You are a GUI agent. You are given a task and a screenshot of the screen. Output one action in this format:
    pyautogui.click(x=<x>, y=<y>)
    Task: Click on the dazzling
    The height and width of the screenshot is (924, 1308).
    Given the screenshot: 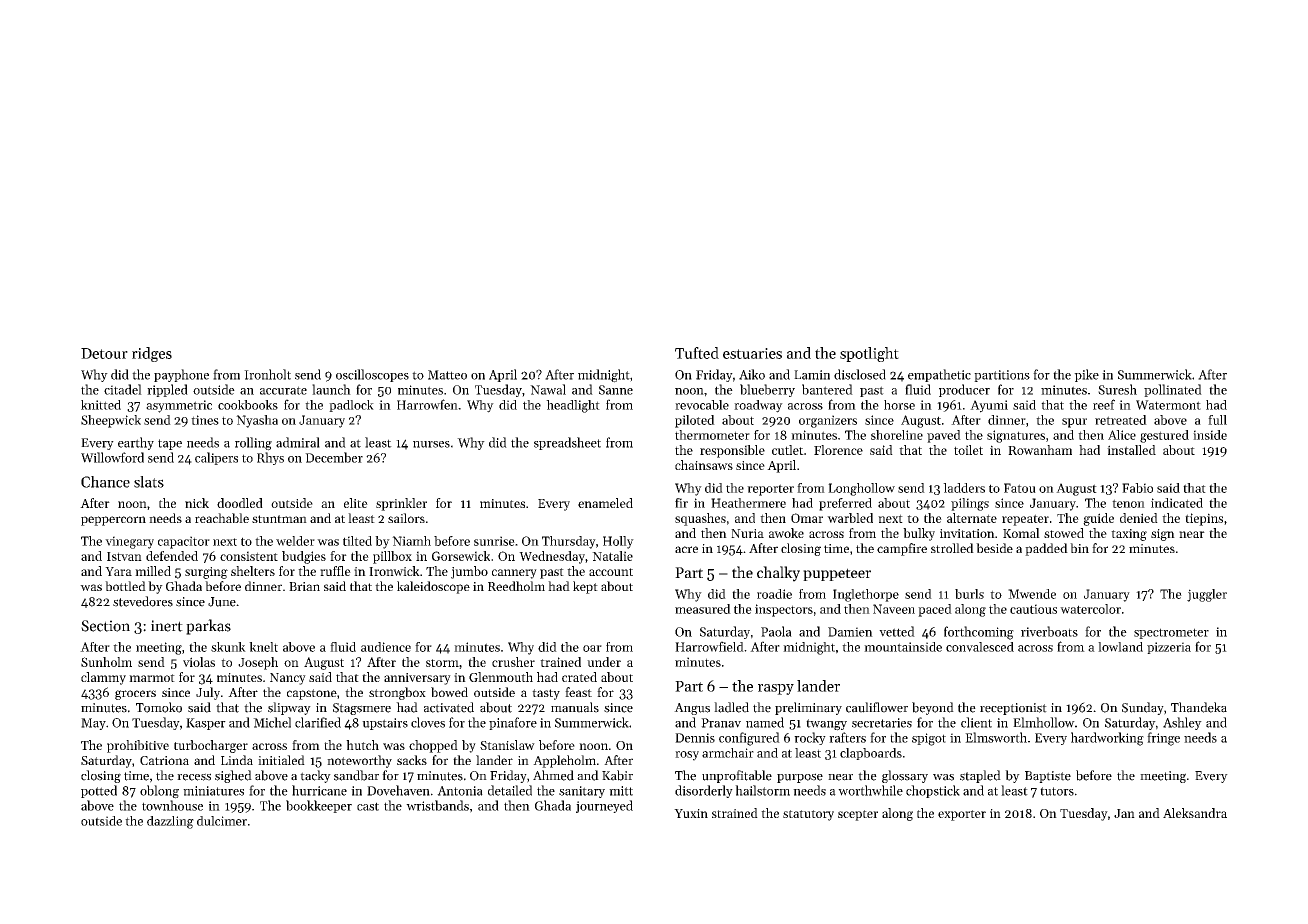 What is the action you would take?
    pyautogui.click(x=170, y=822)
